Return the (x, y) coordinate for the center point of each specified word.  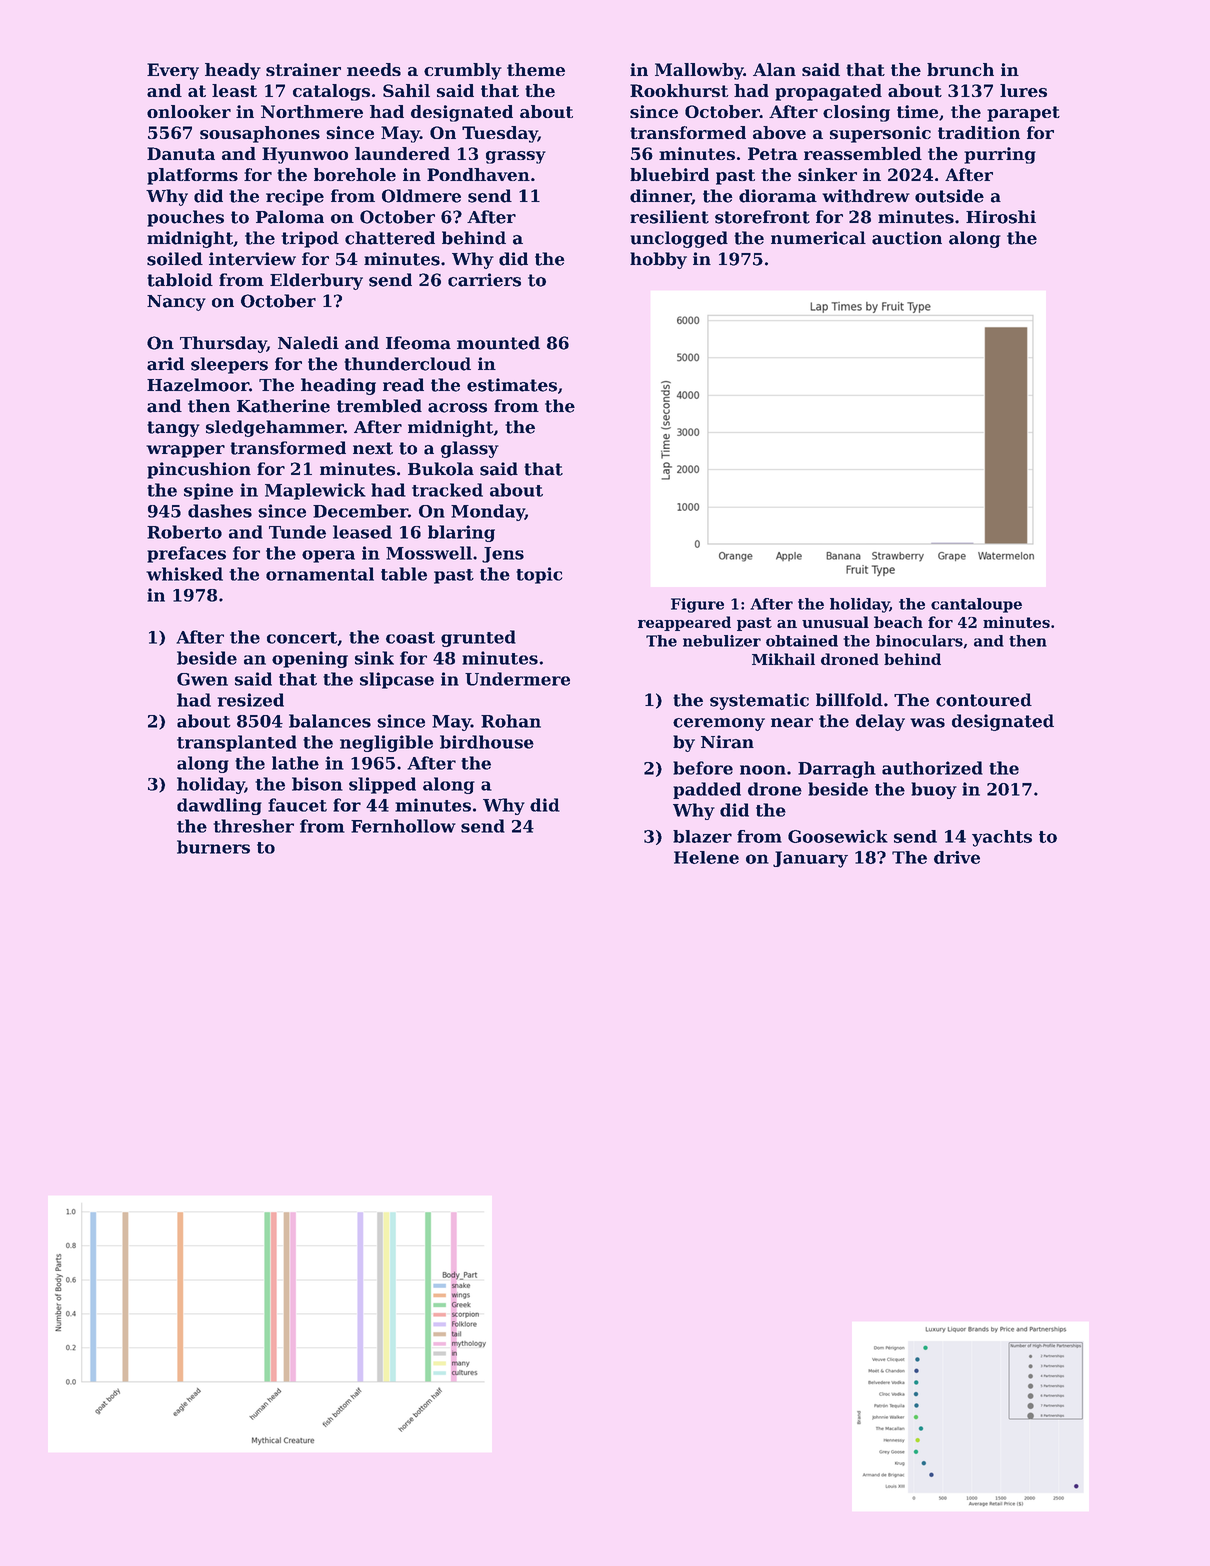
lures (1023, 90)
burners (213, 847)
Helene (706, 857)
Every (173, 71)
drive (957, 857)
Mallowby (699, 71)
